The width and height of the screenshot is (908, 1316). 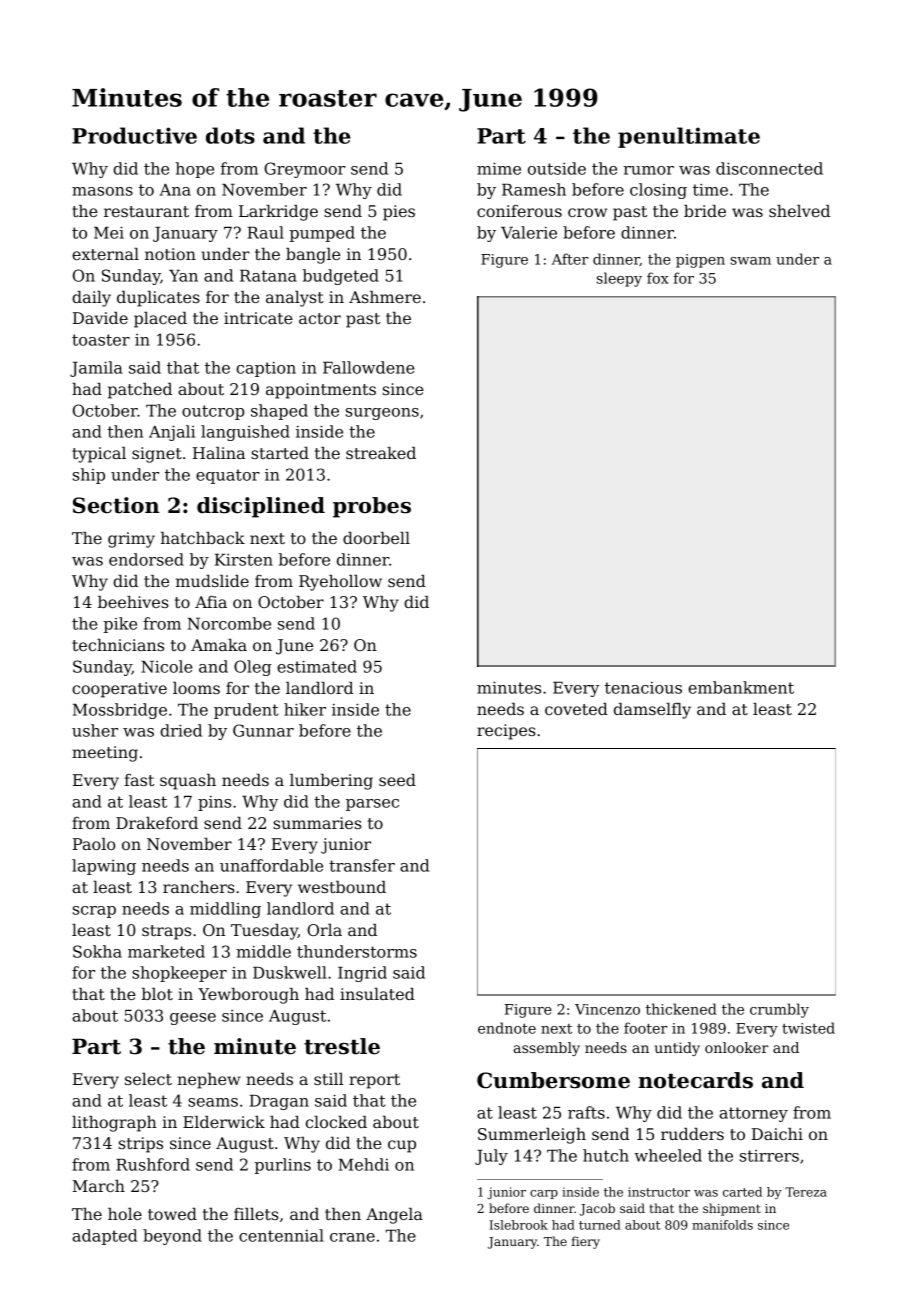 I want to click on dots, so click(x=230, y=135).
